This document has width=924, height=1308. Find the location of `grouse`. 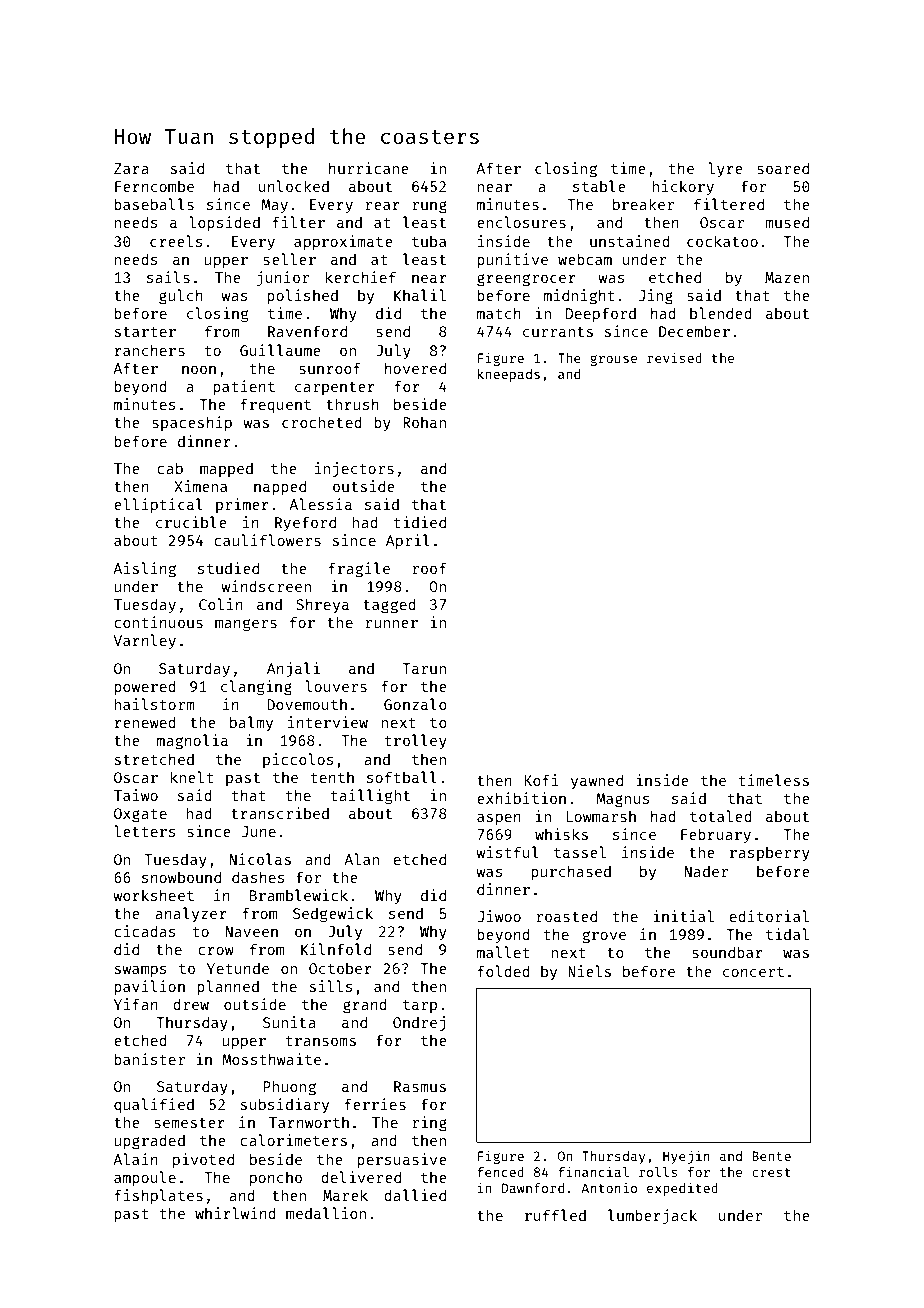

grouse is located at coordinates (613, 360).
